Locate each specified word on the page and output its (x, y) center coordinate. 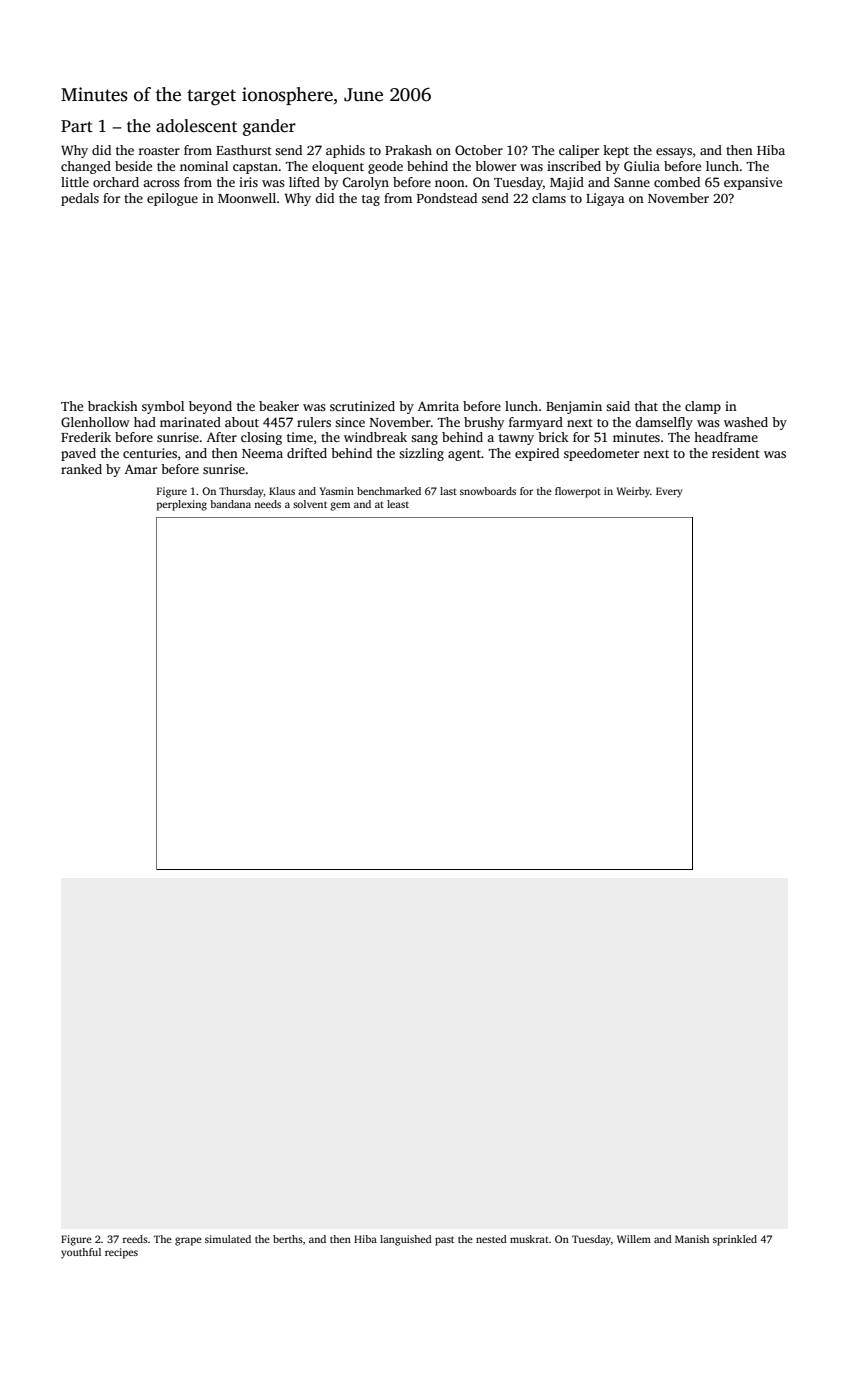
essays (674, 153)
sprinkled (735, 1240)
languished (406, 1240)
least (398, 504)
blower (495, 166)
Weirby (633, 492)
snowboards (488, 491)
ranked (81, 469)
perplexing (182, 505)
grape (188, 1241)
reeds (135, 1239)
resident (736, 453)
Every (669, 492)
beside (133, 166)
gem (340, 506)
